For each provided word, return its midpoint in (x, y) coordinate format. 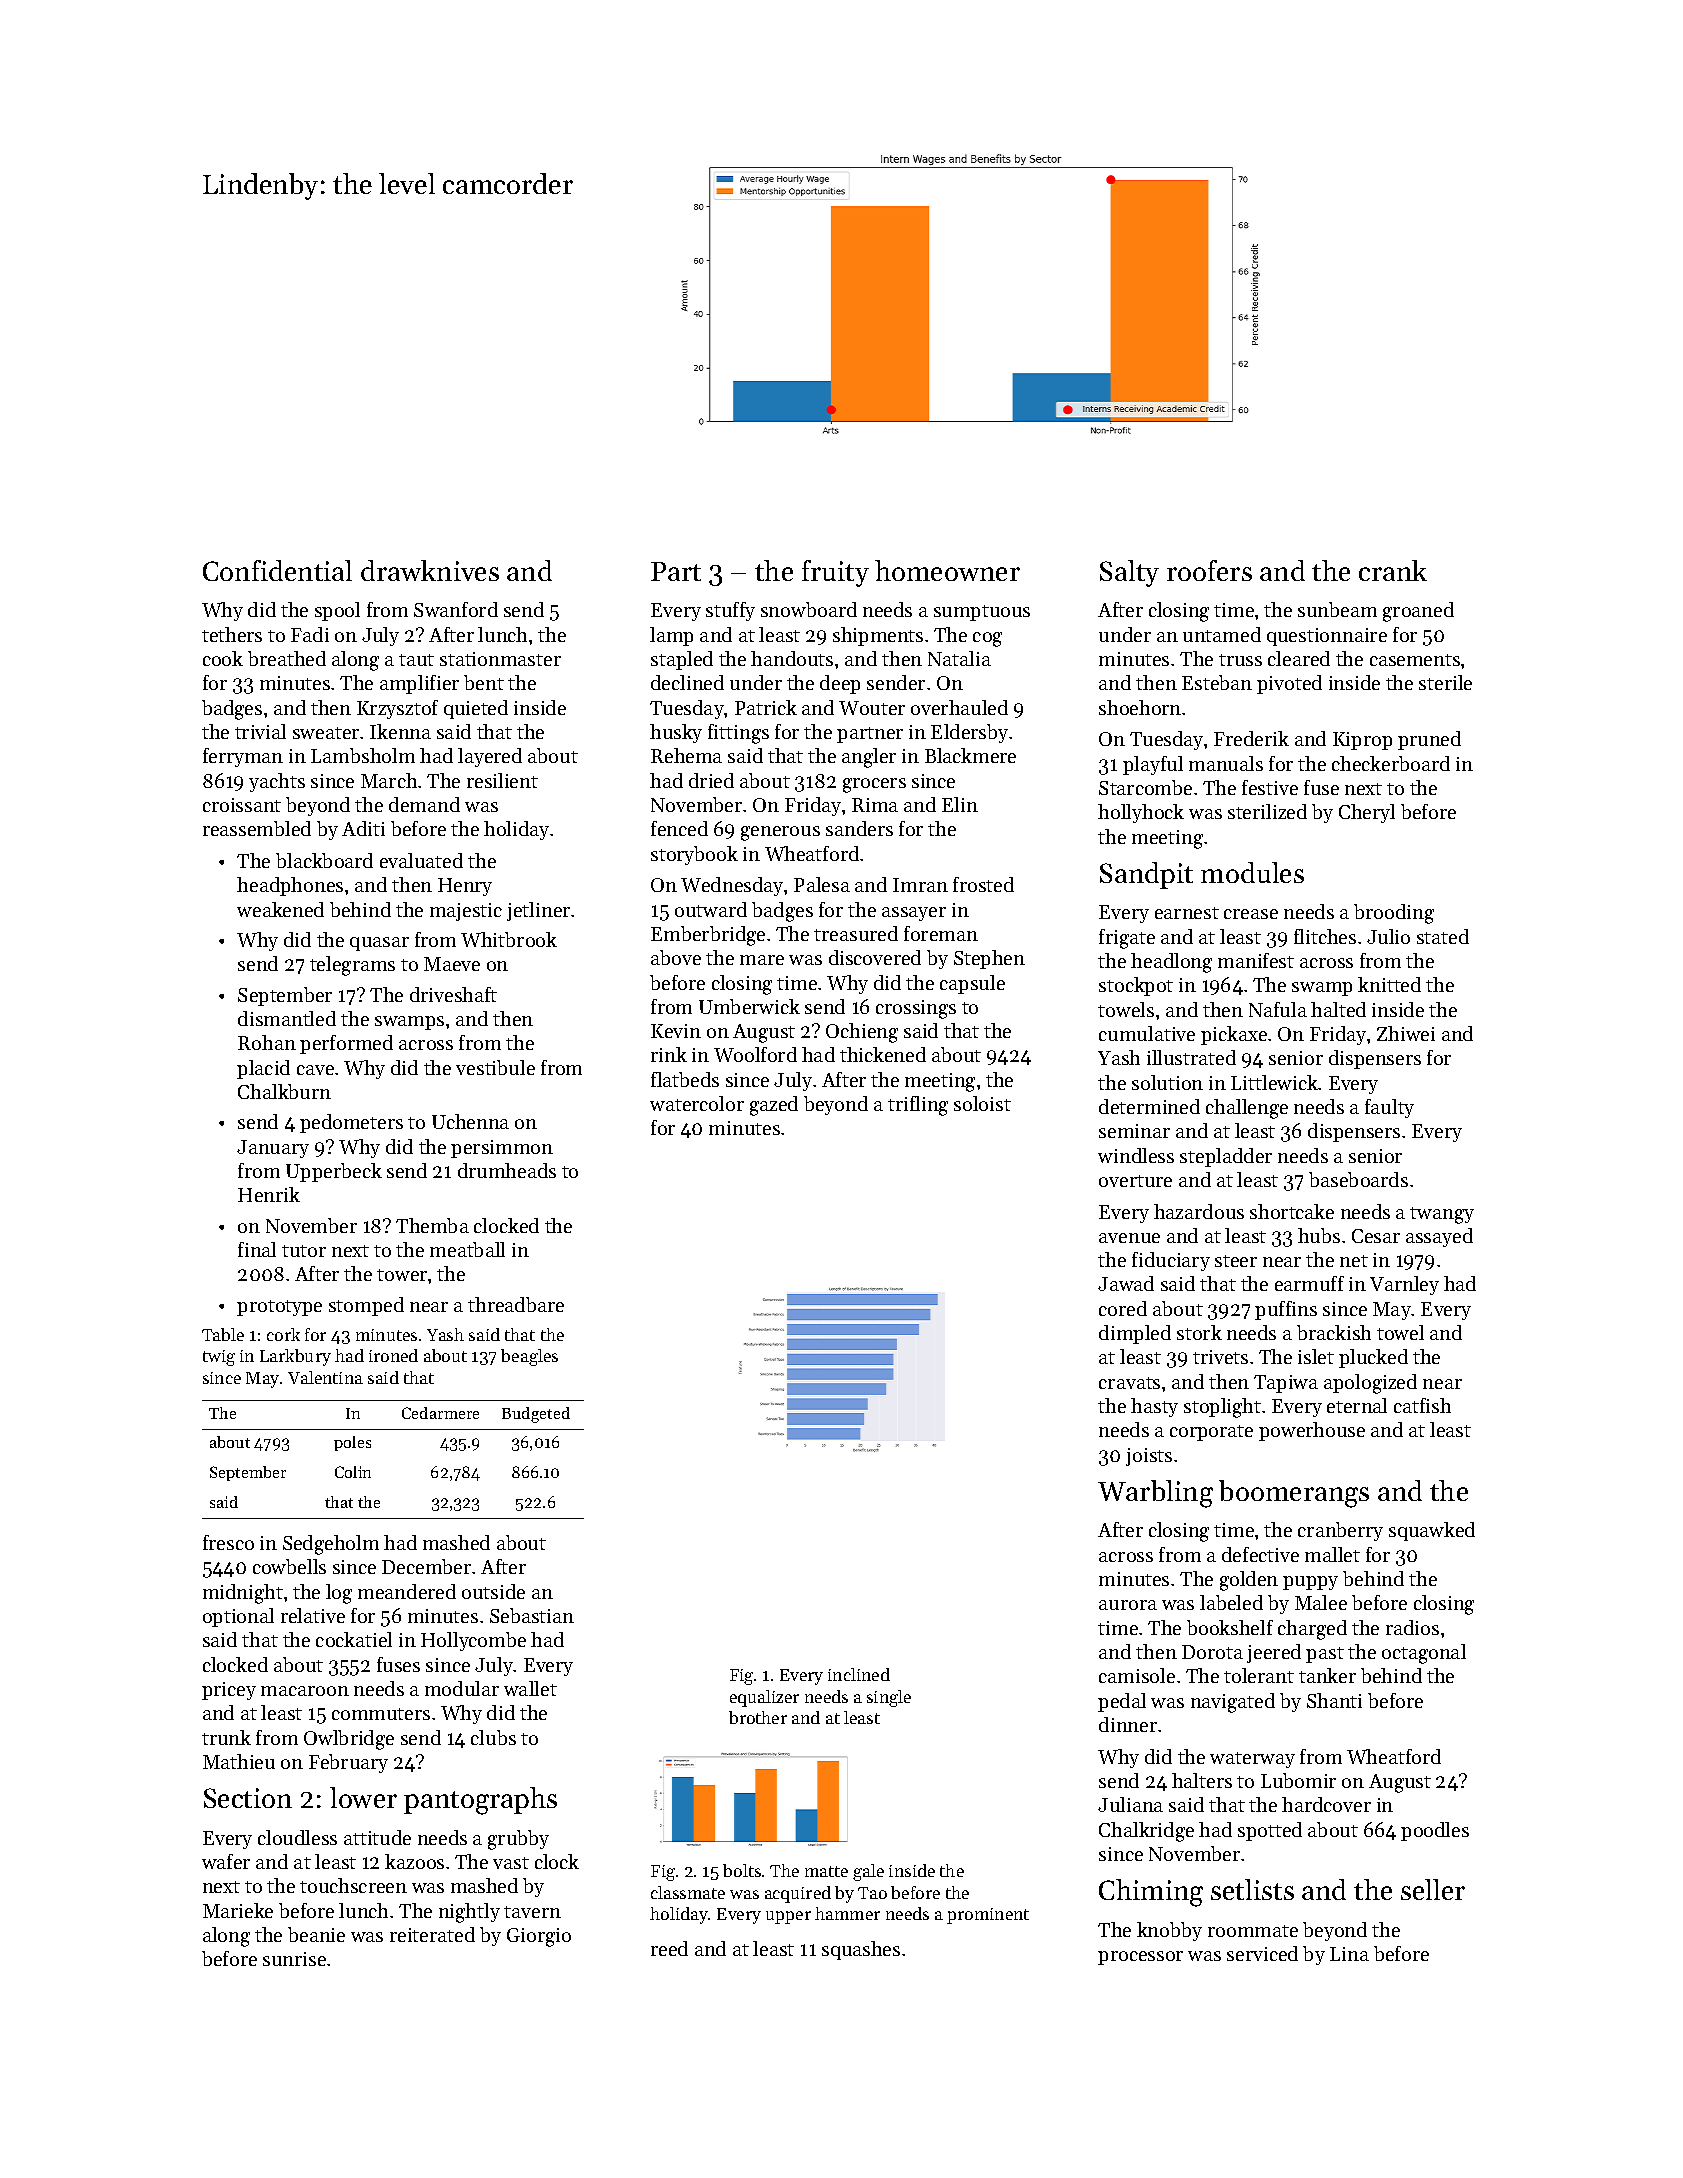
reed (669, 1948)
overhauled (959, 707)
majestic (466, 912)
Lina (1349, 1954)
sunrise (294, 1959)
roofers (1209, 570)
